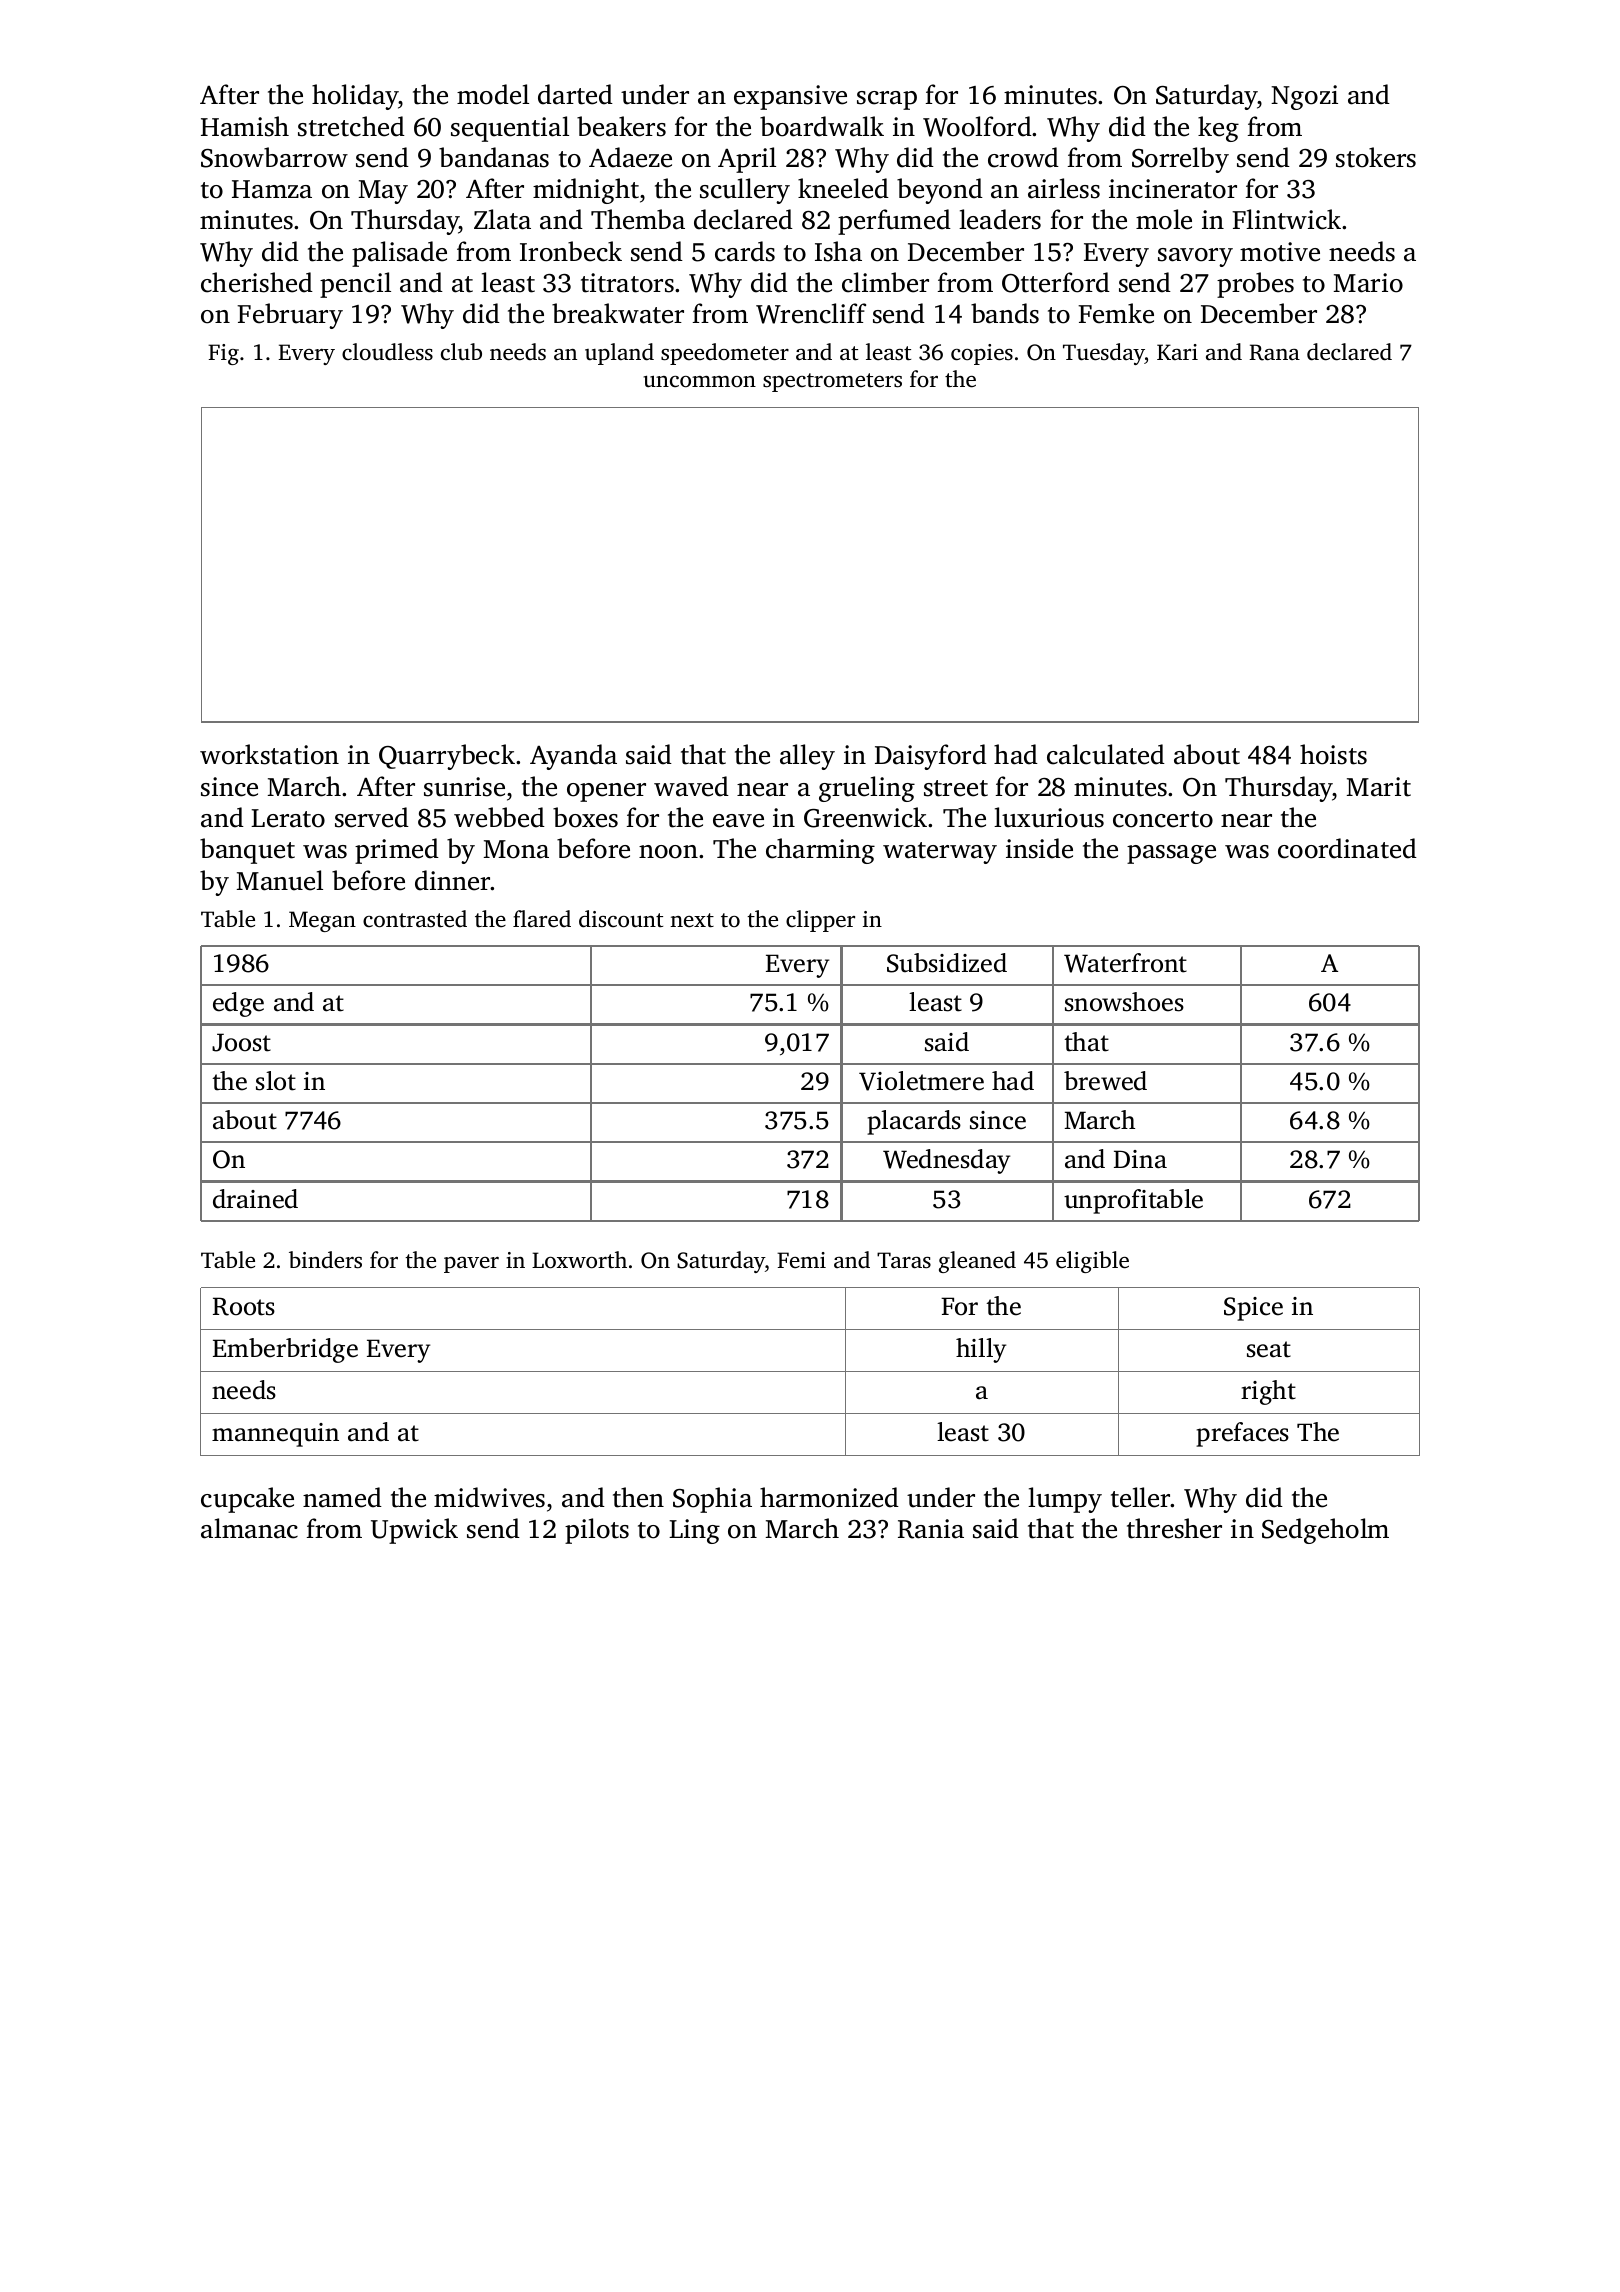 This screenshot has width=1620, height=2292. I want to click on served, so click(372, 817).
